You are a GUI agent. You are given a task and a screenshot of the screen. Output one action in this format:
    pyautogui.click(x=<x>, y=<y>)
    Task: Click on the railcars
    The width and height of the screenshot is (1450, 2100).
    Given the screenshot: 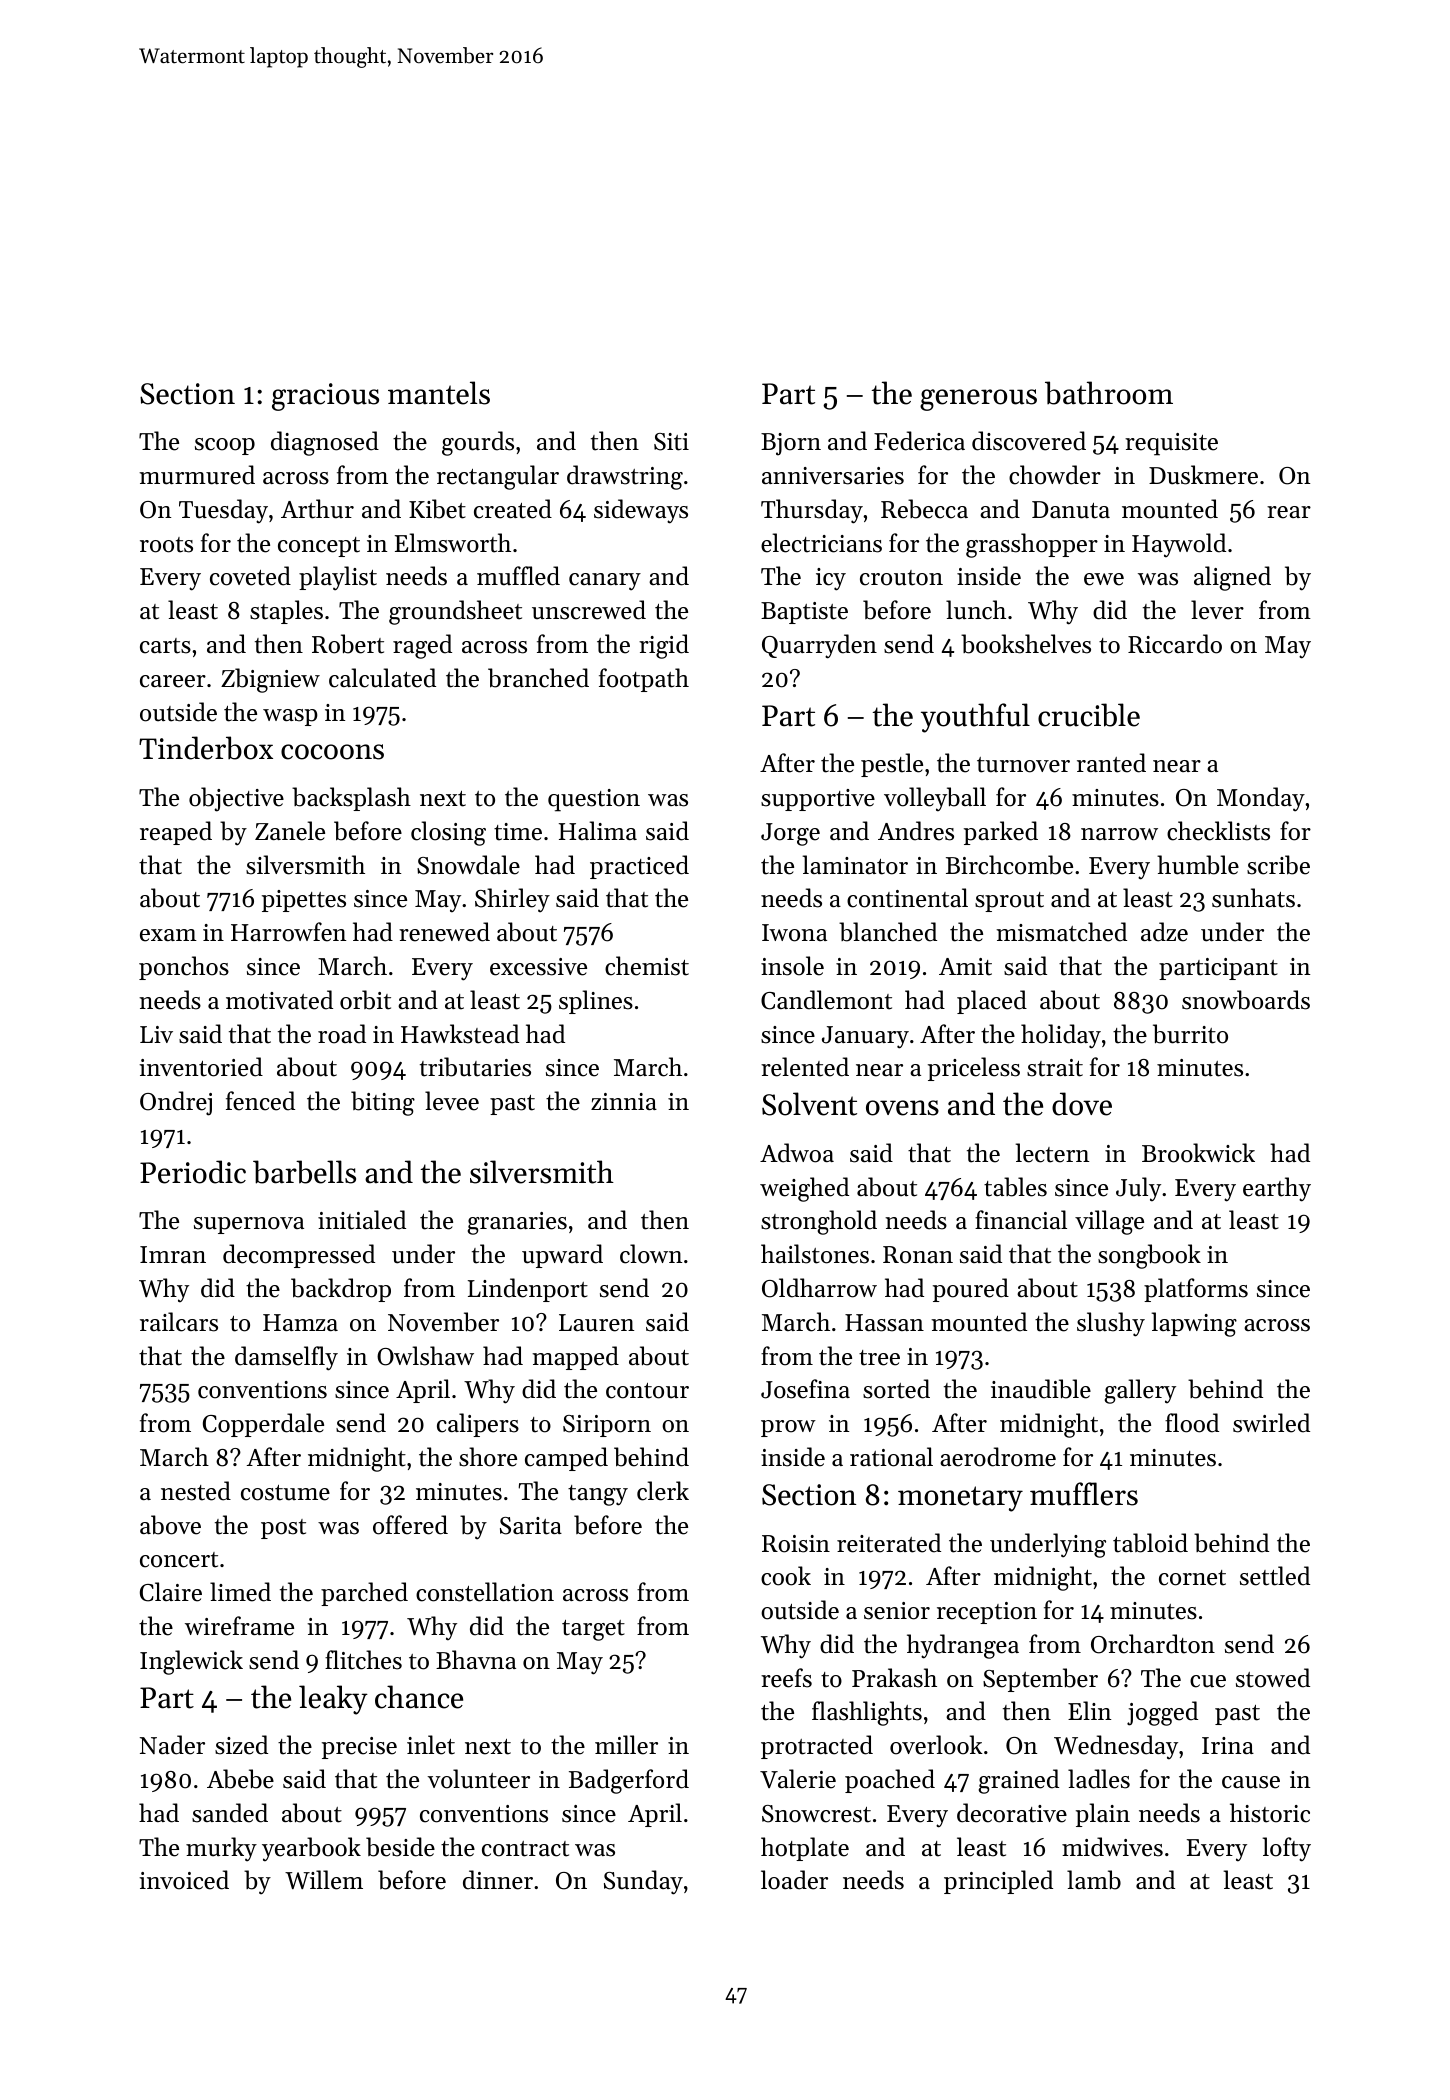 What is the action you would take?
    pyautogui.click(x=179, y=1322)
